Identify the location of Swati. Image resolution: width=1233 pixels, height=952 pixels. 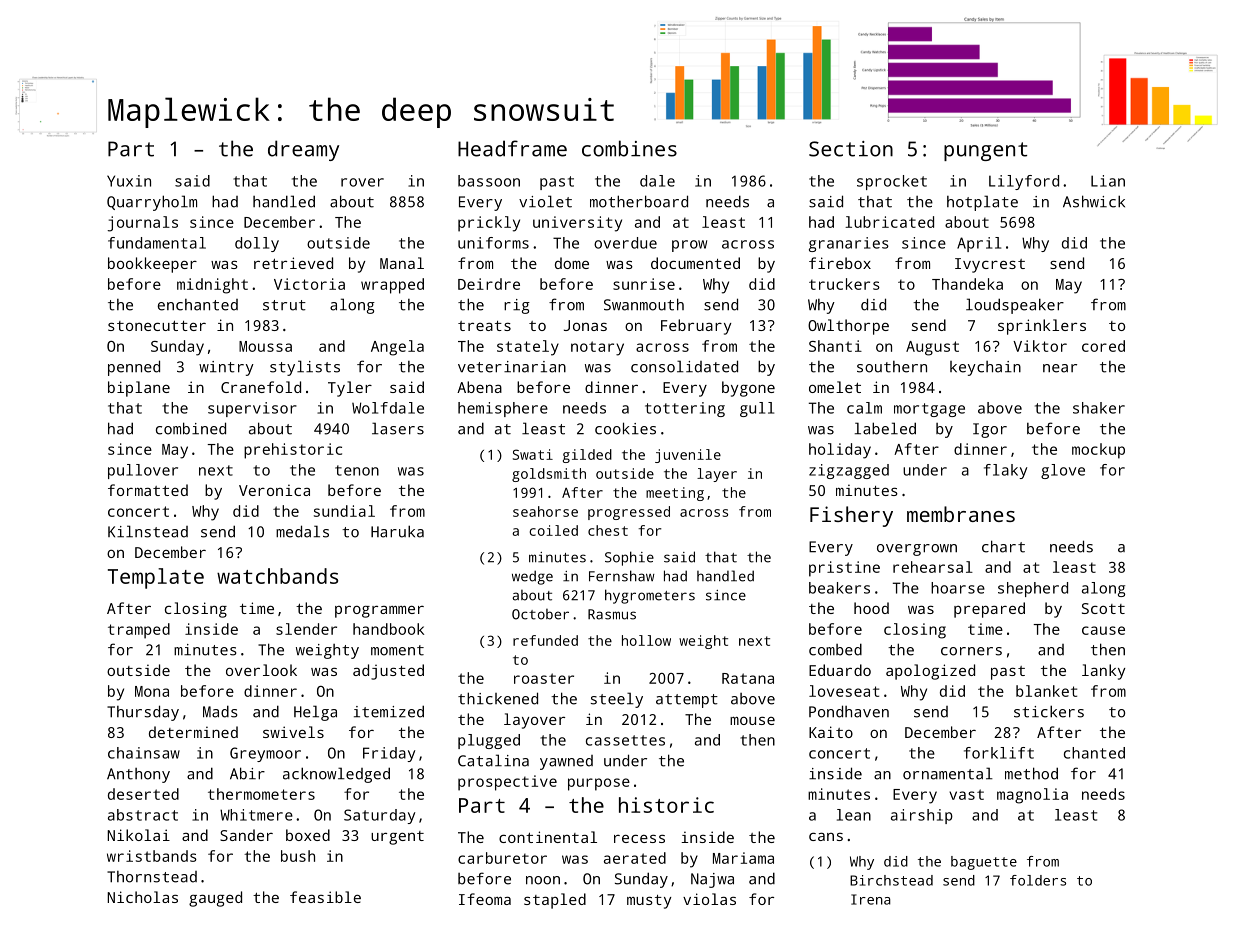
(533, 454).
